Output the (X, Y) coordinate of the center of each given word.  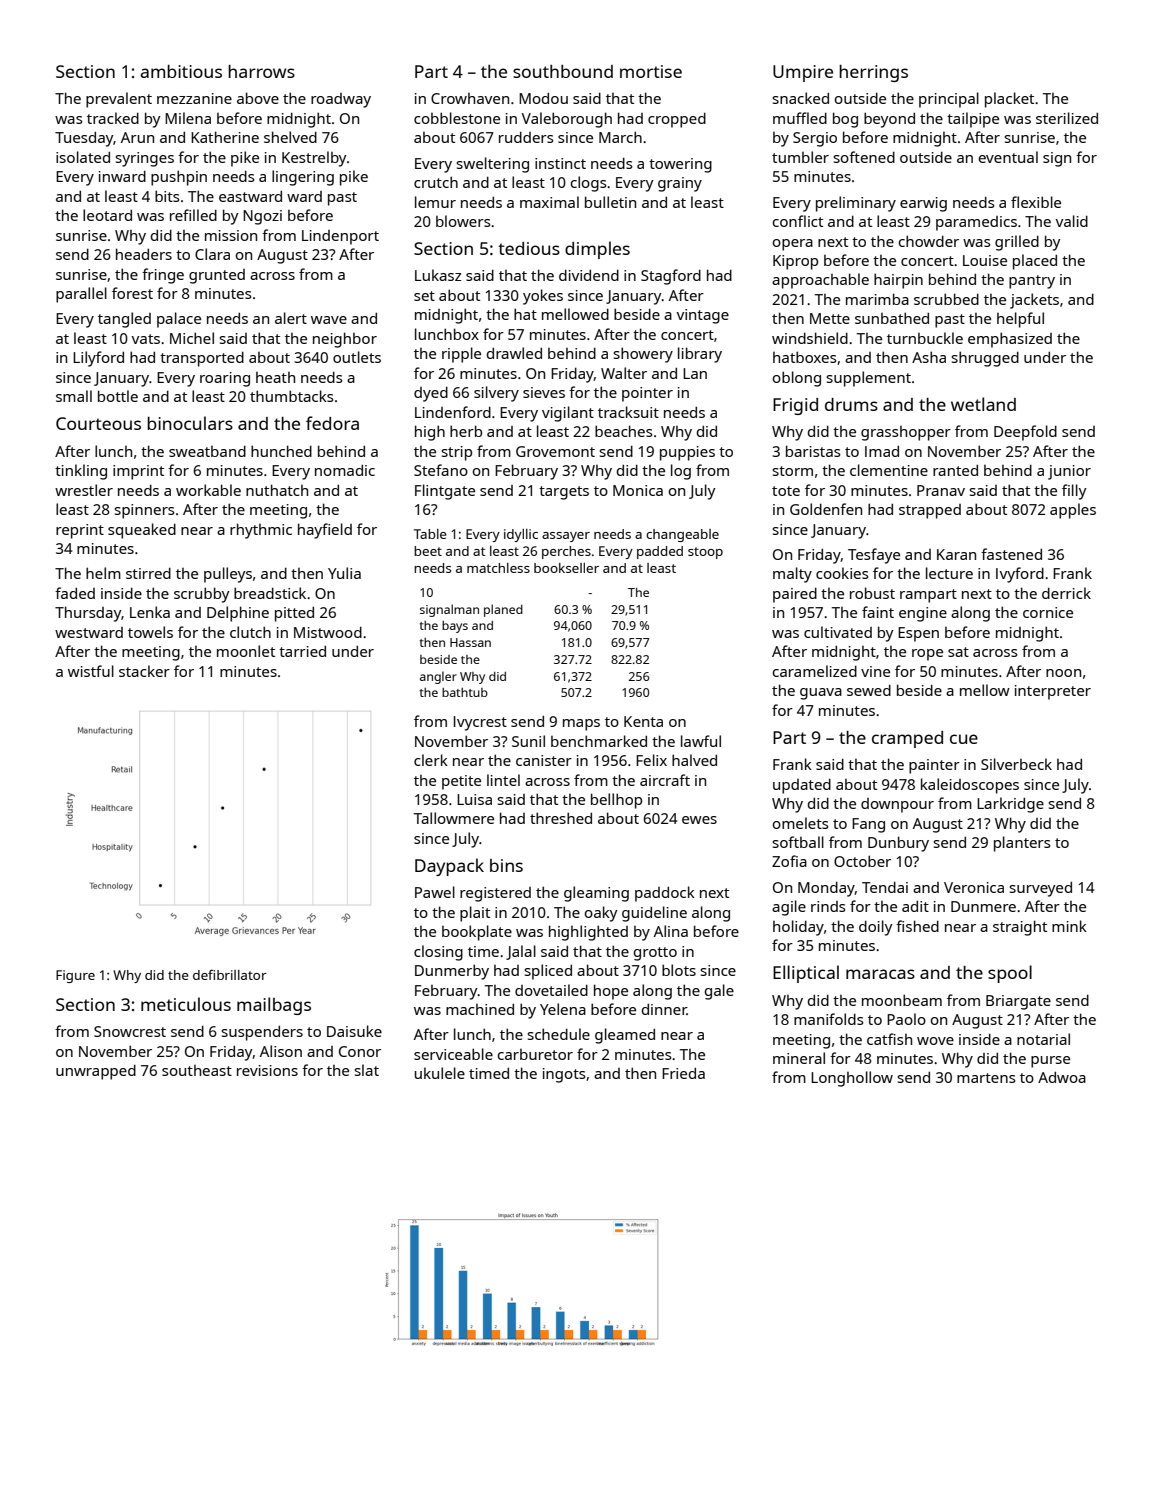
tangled (124, 320)
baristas (813, 451)
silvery (496, 394)
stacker (144, 671)
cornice (1048, 612)
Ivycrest (480, 723)
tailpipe (973, 120)
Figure (75, 976)
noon (1063, 673)
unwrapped (96, 1072)
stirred (148, 573)
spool (1010, 974)
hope (611, 992)
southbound (563, 71)
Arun (137, 137)
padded (660, 552)
